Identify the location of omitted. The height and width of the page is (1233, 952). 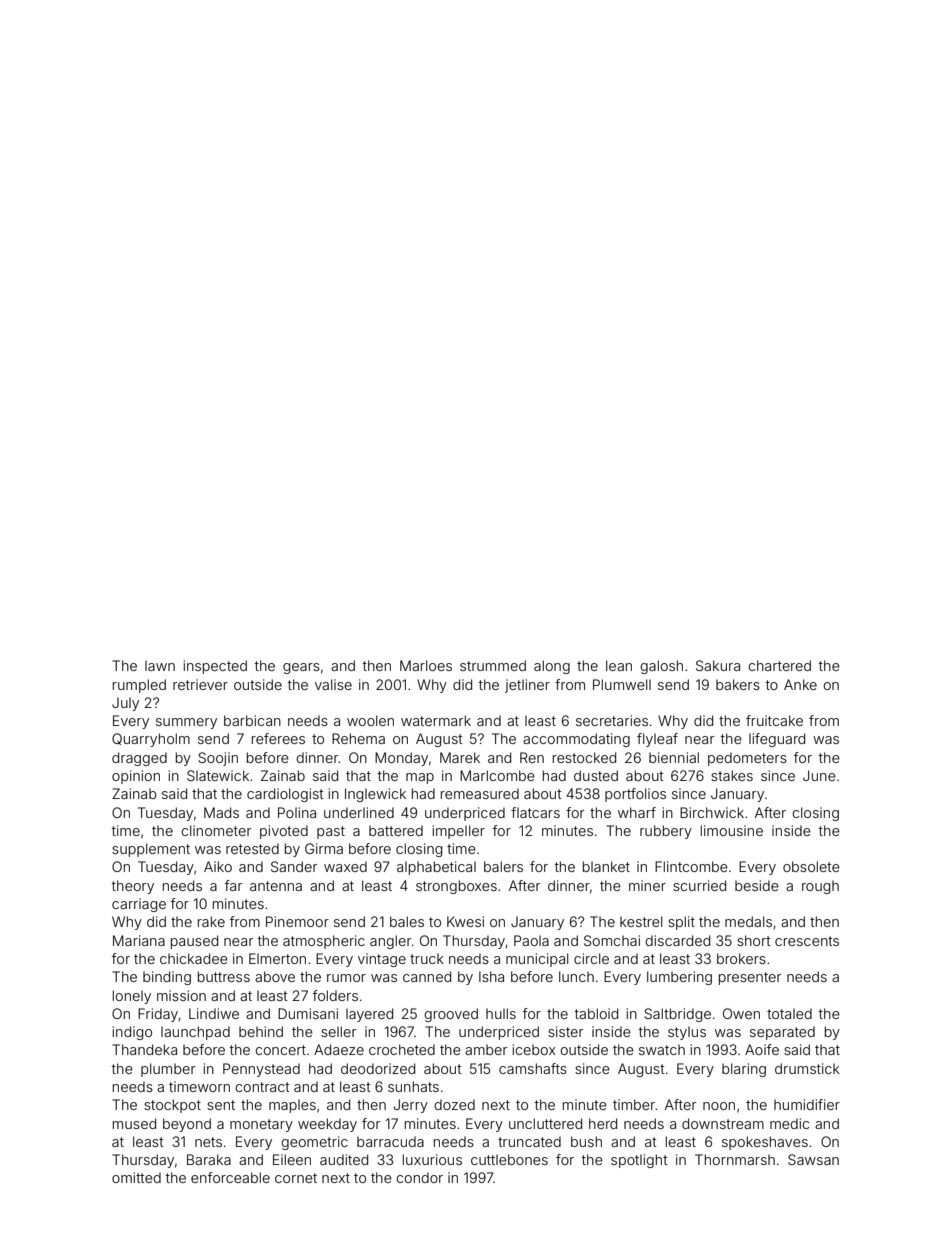
(136, 1177).
